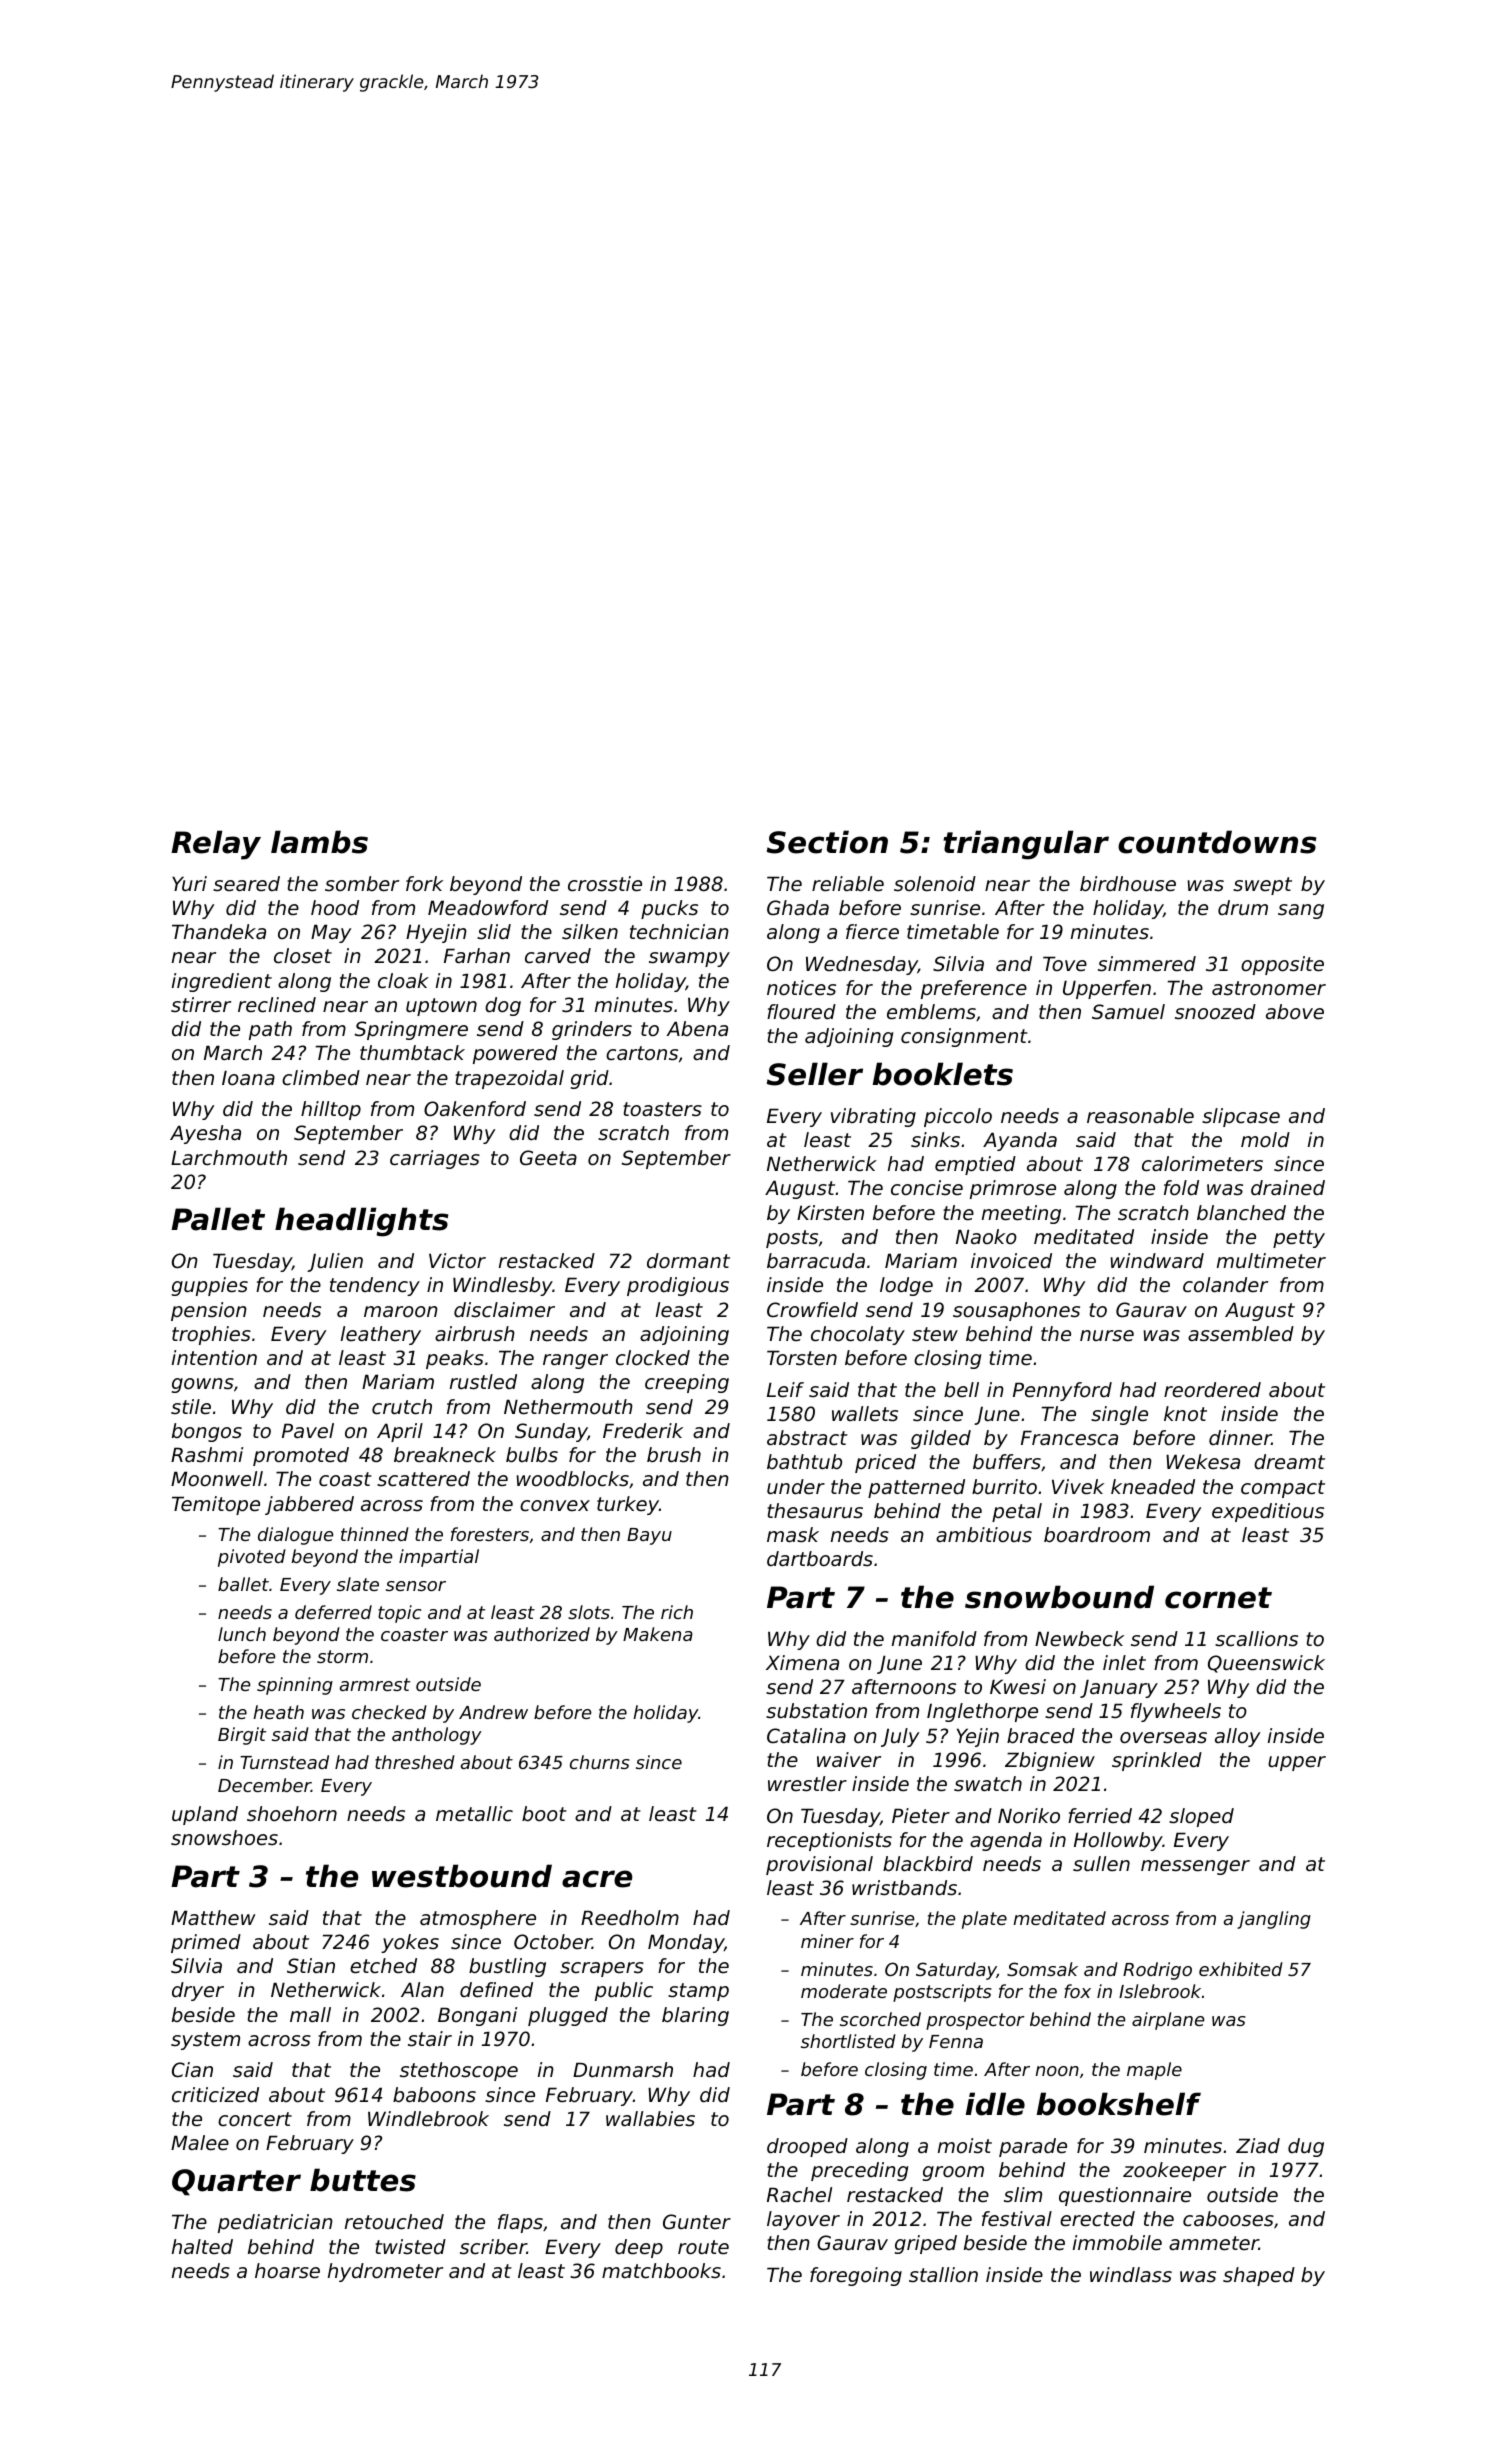  Describe the element at coordinates (389, 1712) in the image. I see `checked` at that location.
